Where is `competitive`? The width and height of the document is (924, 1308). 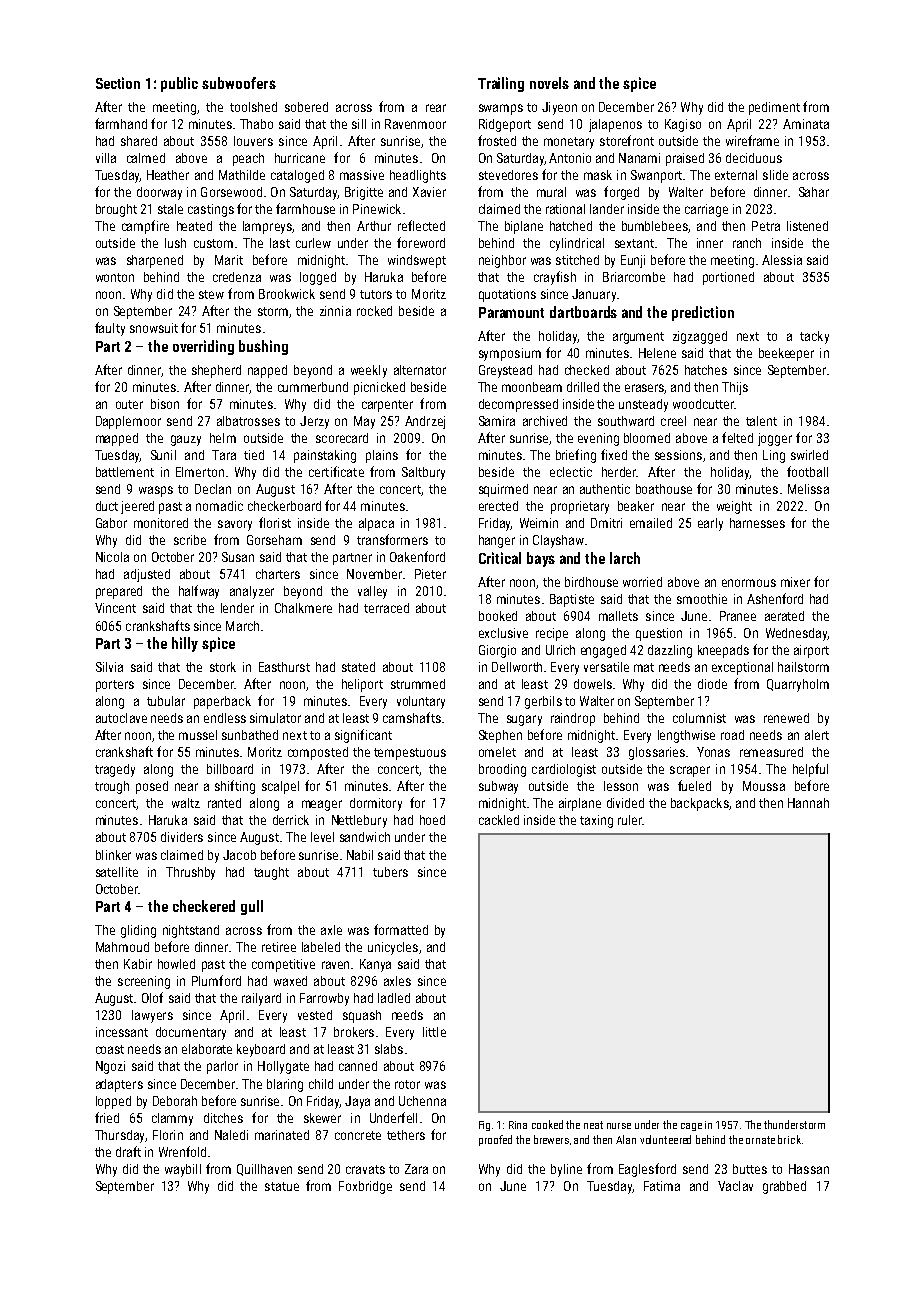 competitive is located at coordinates (283, 965).
